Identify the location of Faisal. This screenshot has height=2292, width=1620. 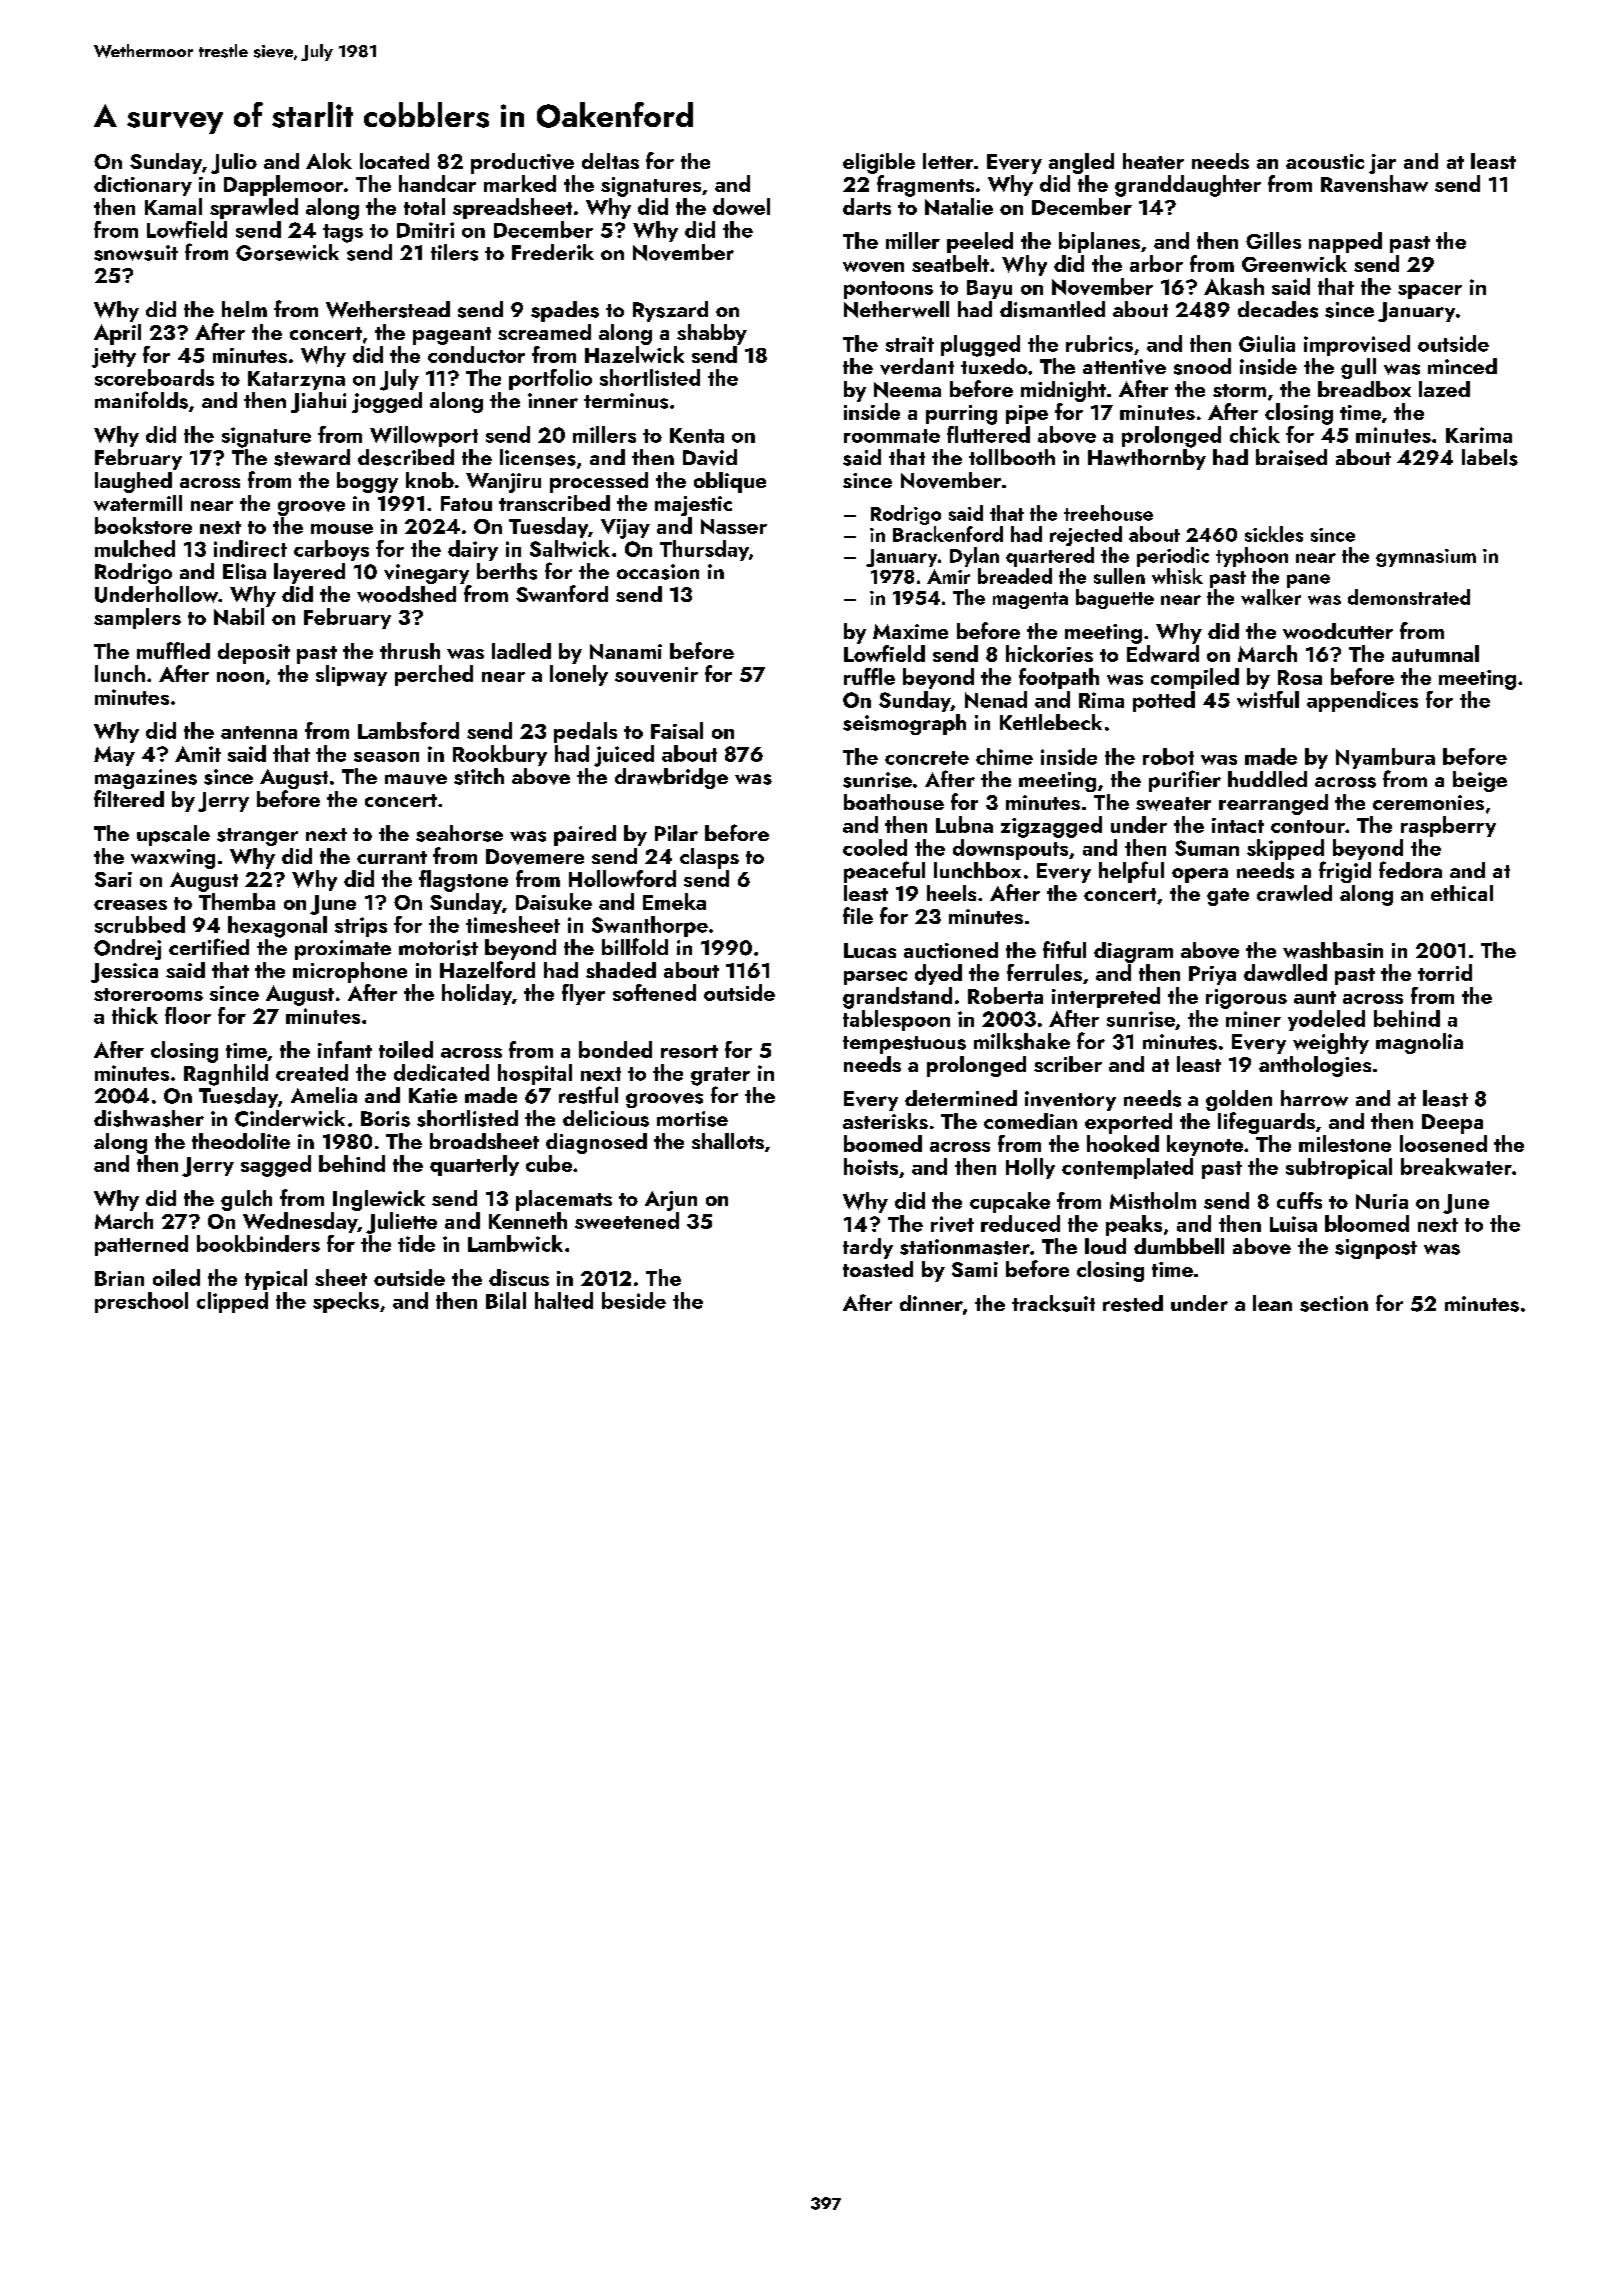
(677, 730).
